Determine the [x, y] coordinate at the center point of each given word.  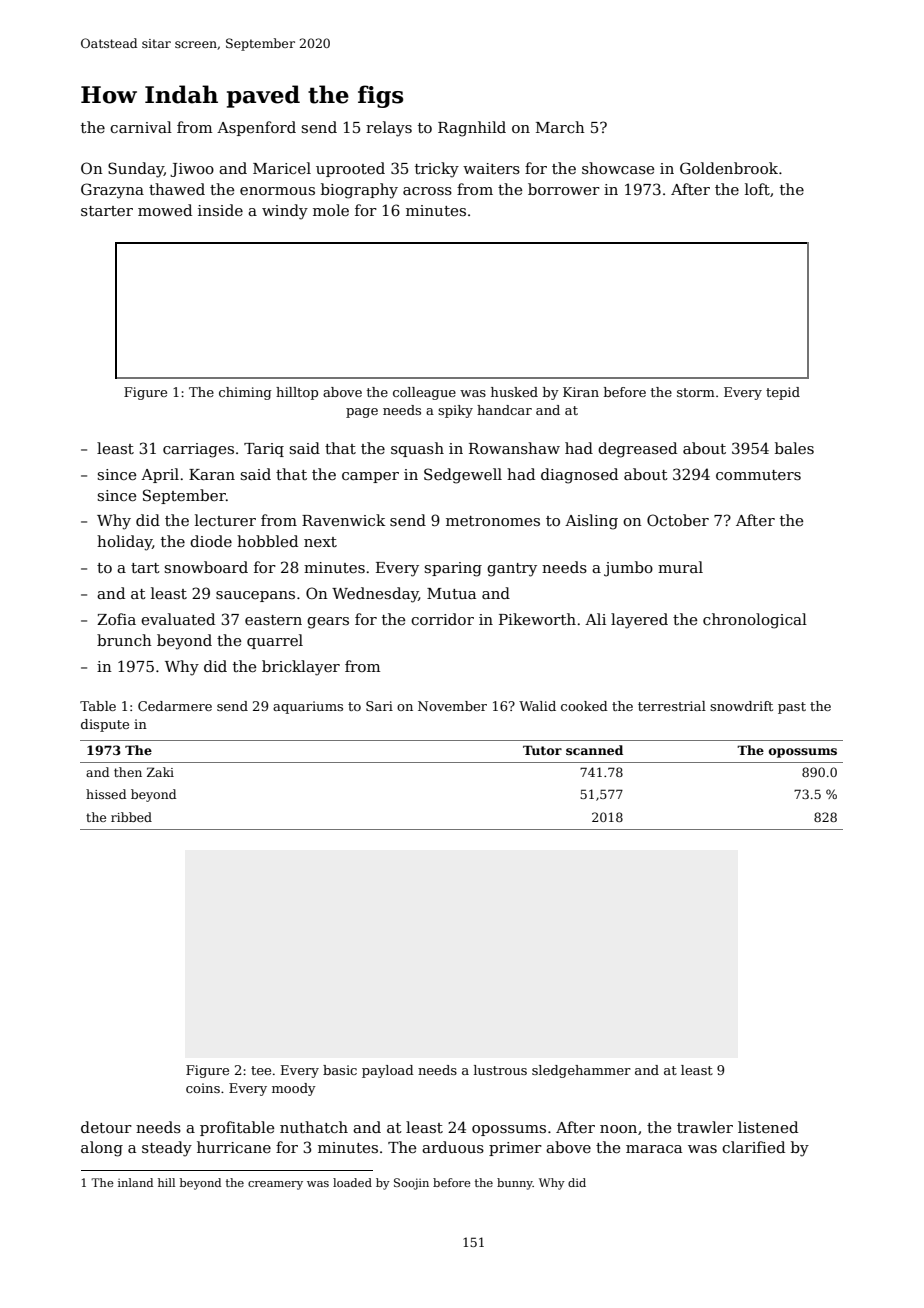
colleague [424, 393]
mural [680, 567]
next [320, 542]
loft [757, 189]
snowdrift [741, 706]
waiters [491, 168]
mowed [165, 210]
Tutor [542, 750]
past [792, 708]
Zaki [160, 772]
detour [106, 1127]
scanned [594, 750]
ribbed [131, 817]
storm [696, 392]
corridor [442, 619]
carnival [141, 127]
